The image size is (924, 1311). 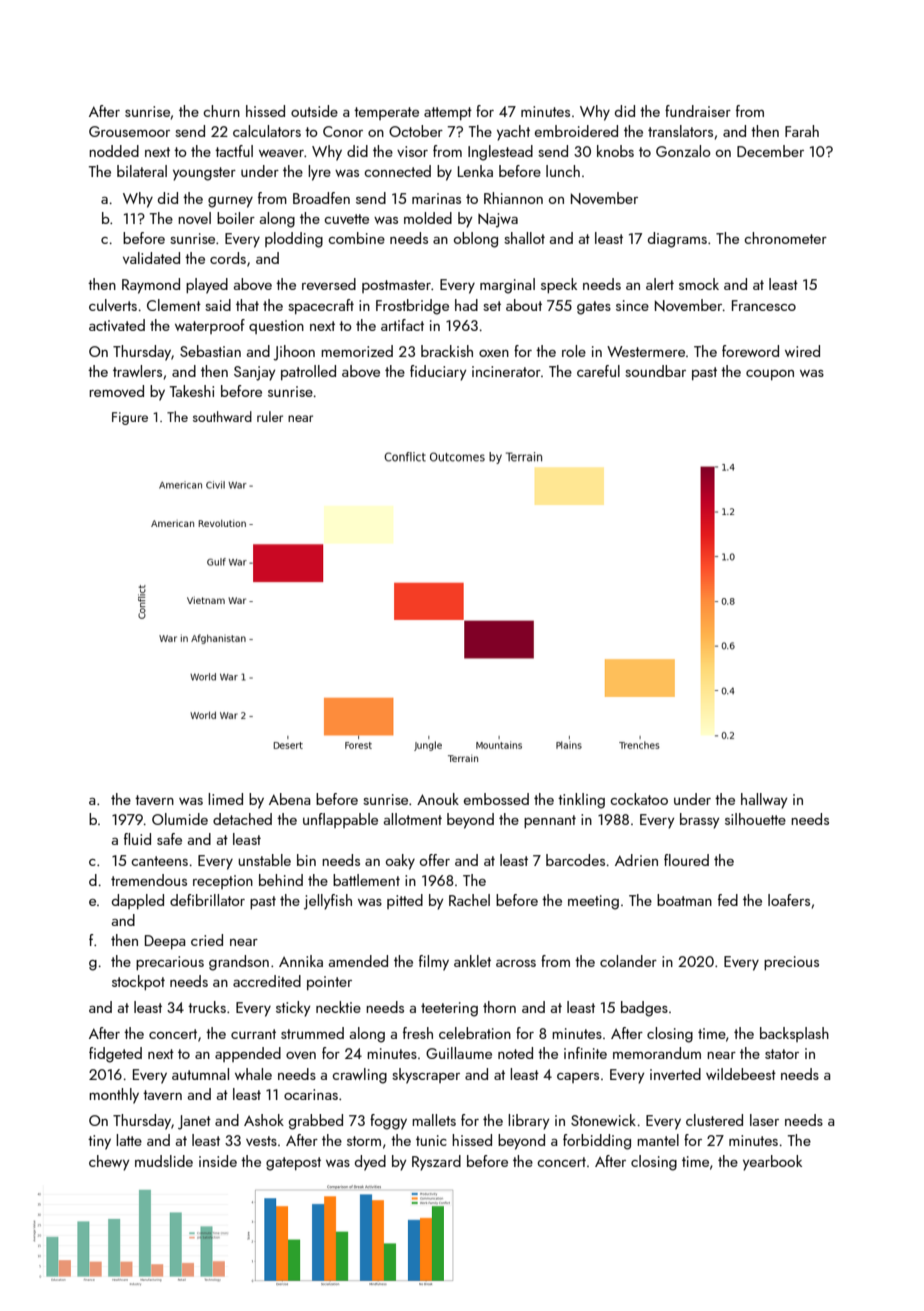 I want to click on mantel, so click(x=658, y=1140).
